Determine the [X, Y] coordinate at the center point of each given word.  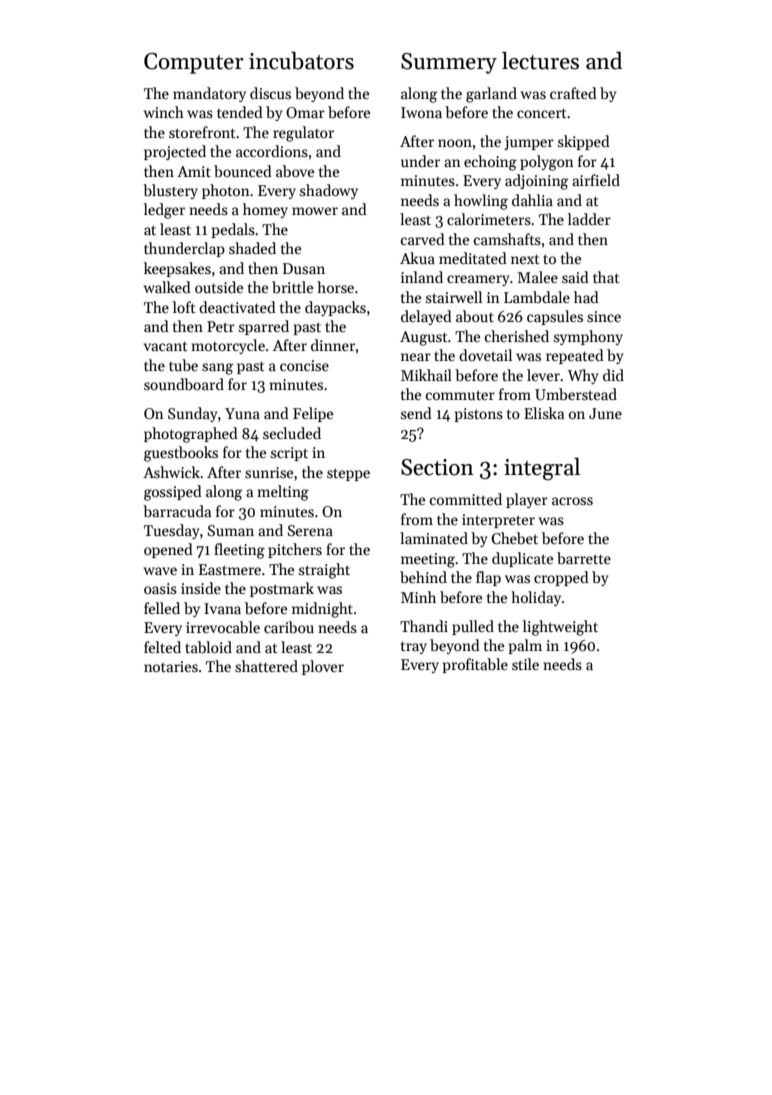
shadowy [329, 191]
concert [542, 113]
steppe [348, 474]
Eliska [544, 413]
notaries [171, 666]
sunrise [269, 472]
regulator [303, 134]
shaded [252, 248]
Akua [417, 258]
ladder [589, 219]
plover [323, 667]
